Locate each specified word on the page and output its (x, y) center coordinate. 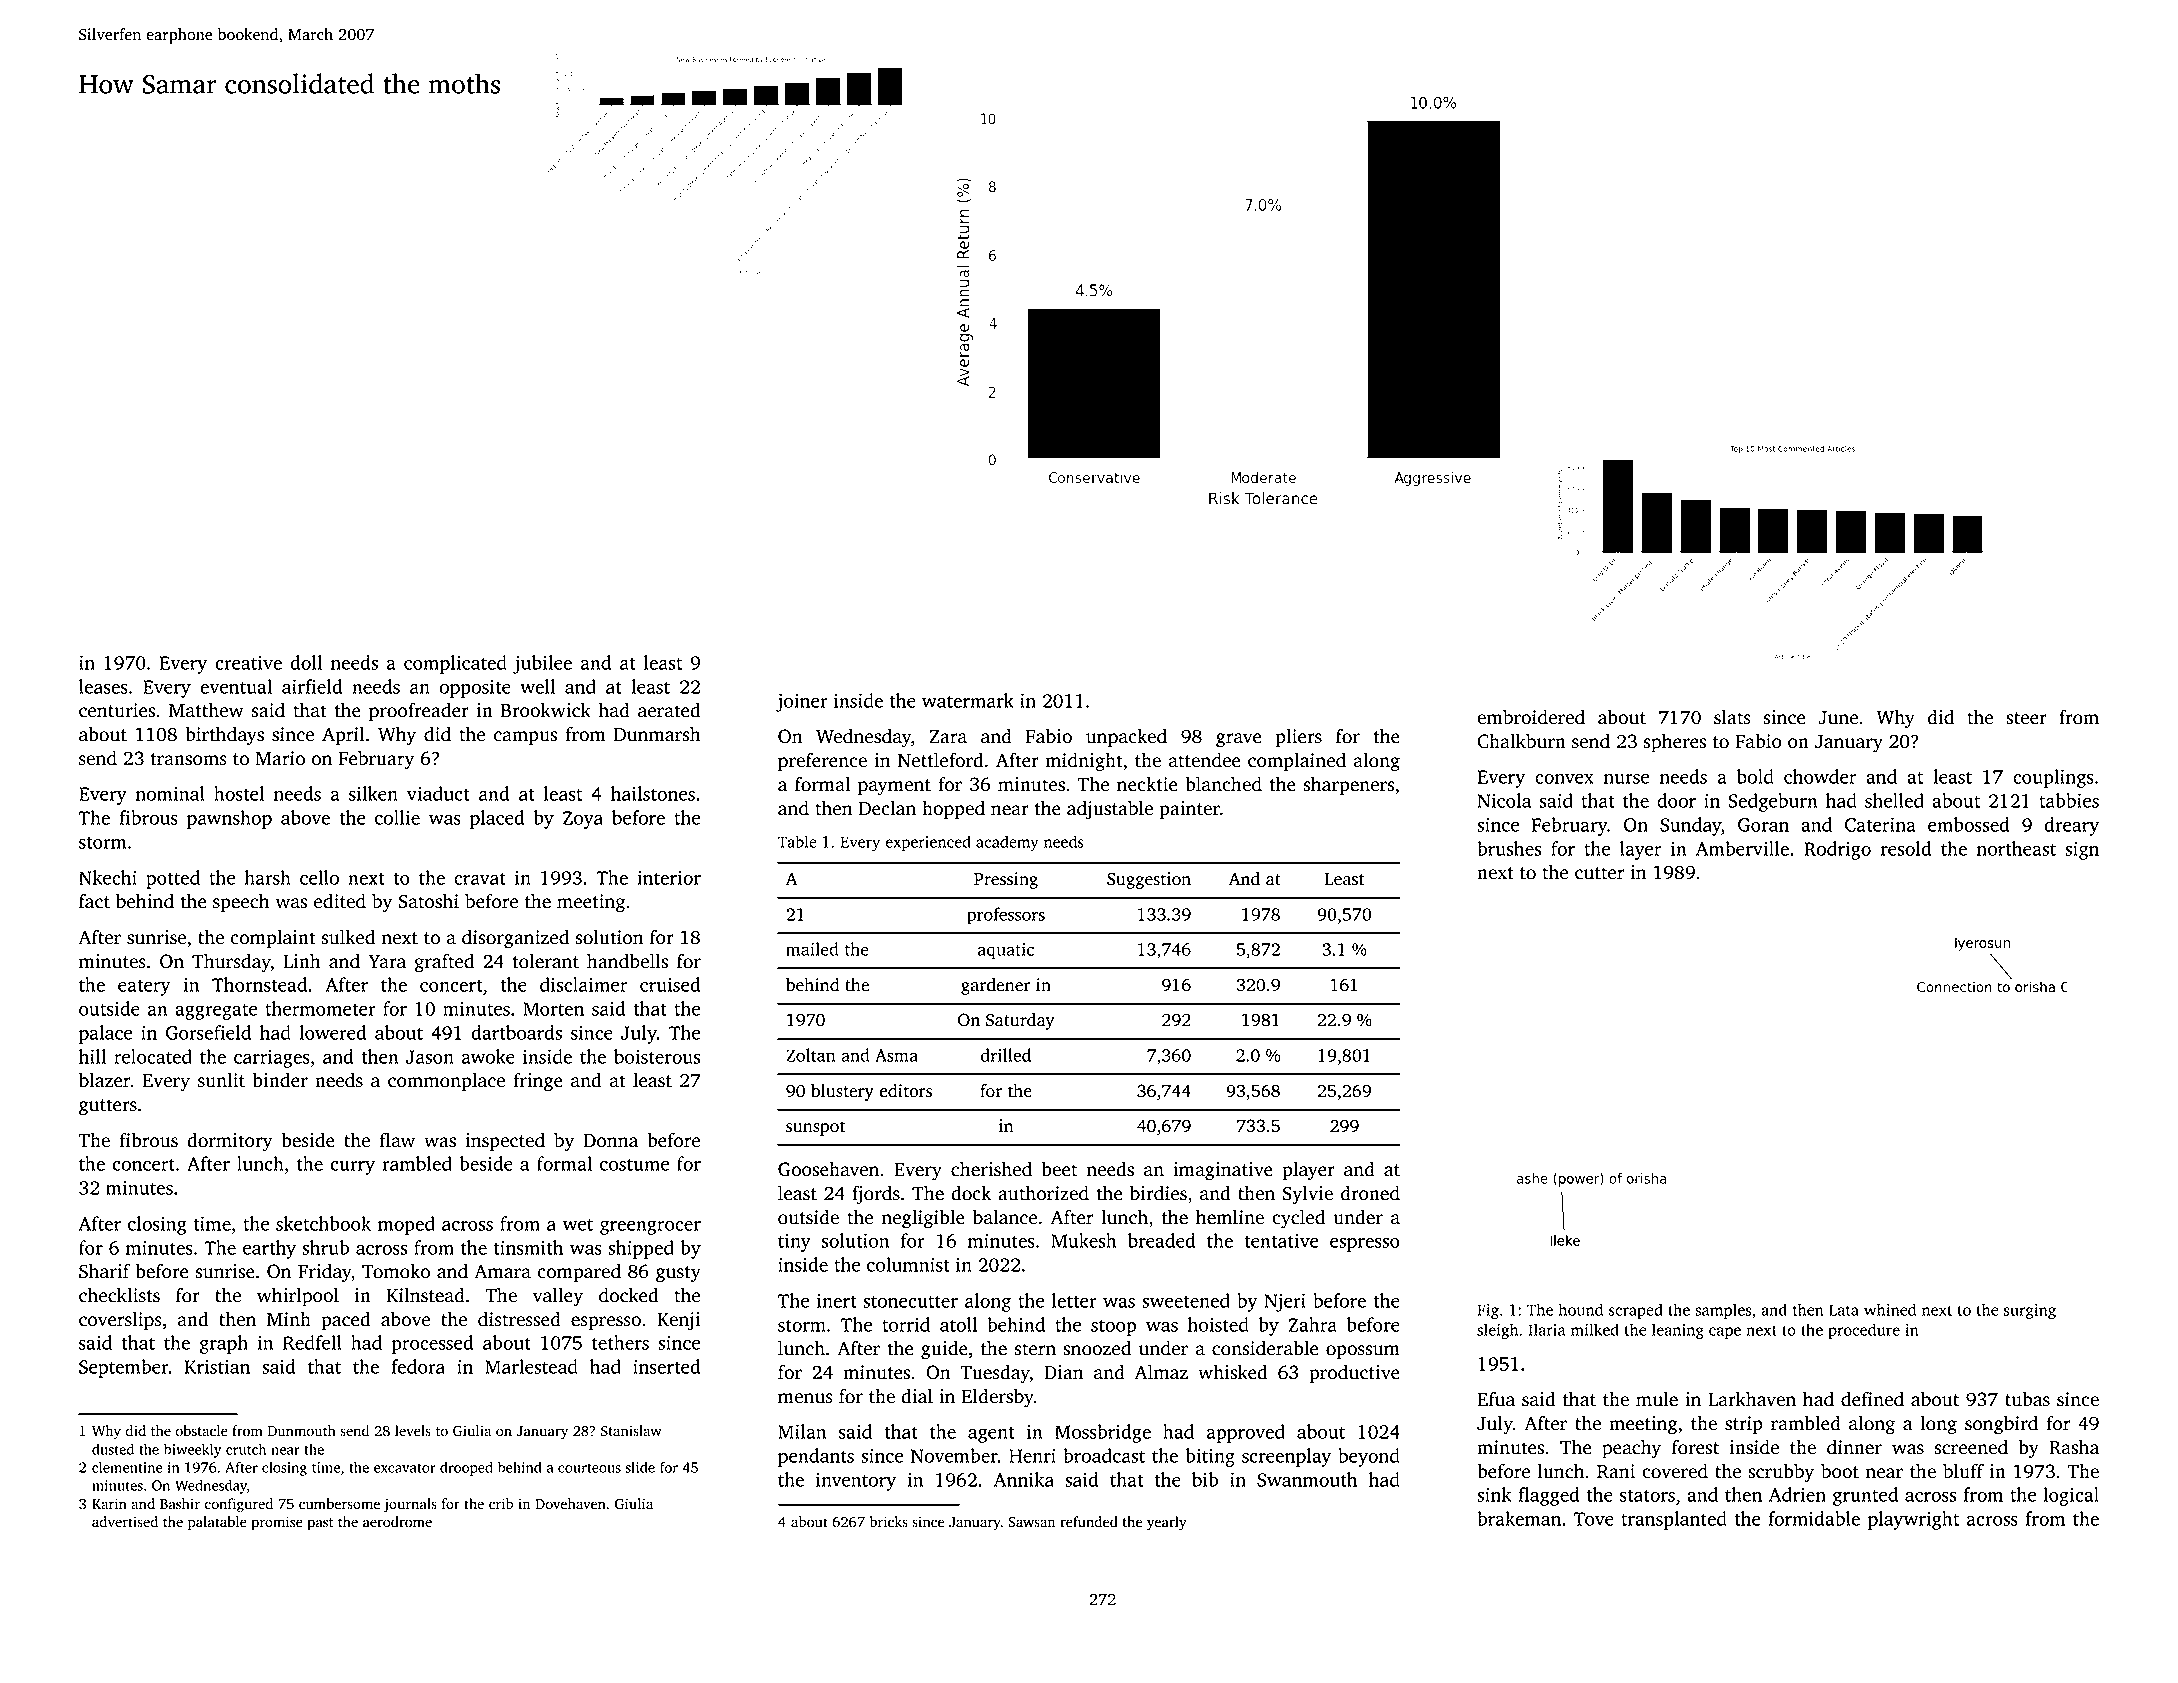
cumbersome (339, 1504)
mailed (812, 949)
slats (1732, 717)
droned (1370, 1193)
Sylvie (1308, 1195)
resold (1905, 848)
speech (241, 903)
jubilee (542, 664)
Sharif (104, 1271)
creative (248, 662)
